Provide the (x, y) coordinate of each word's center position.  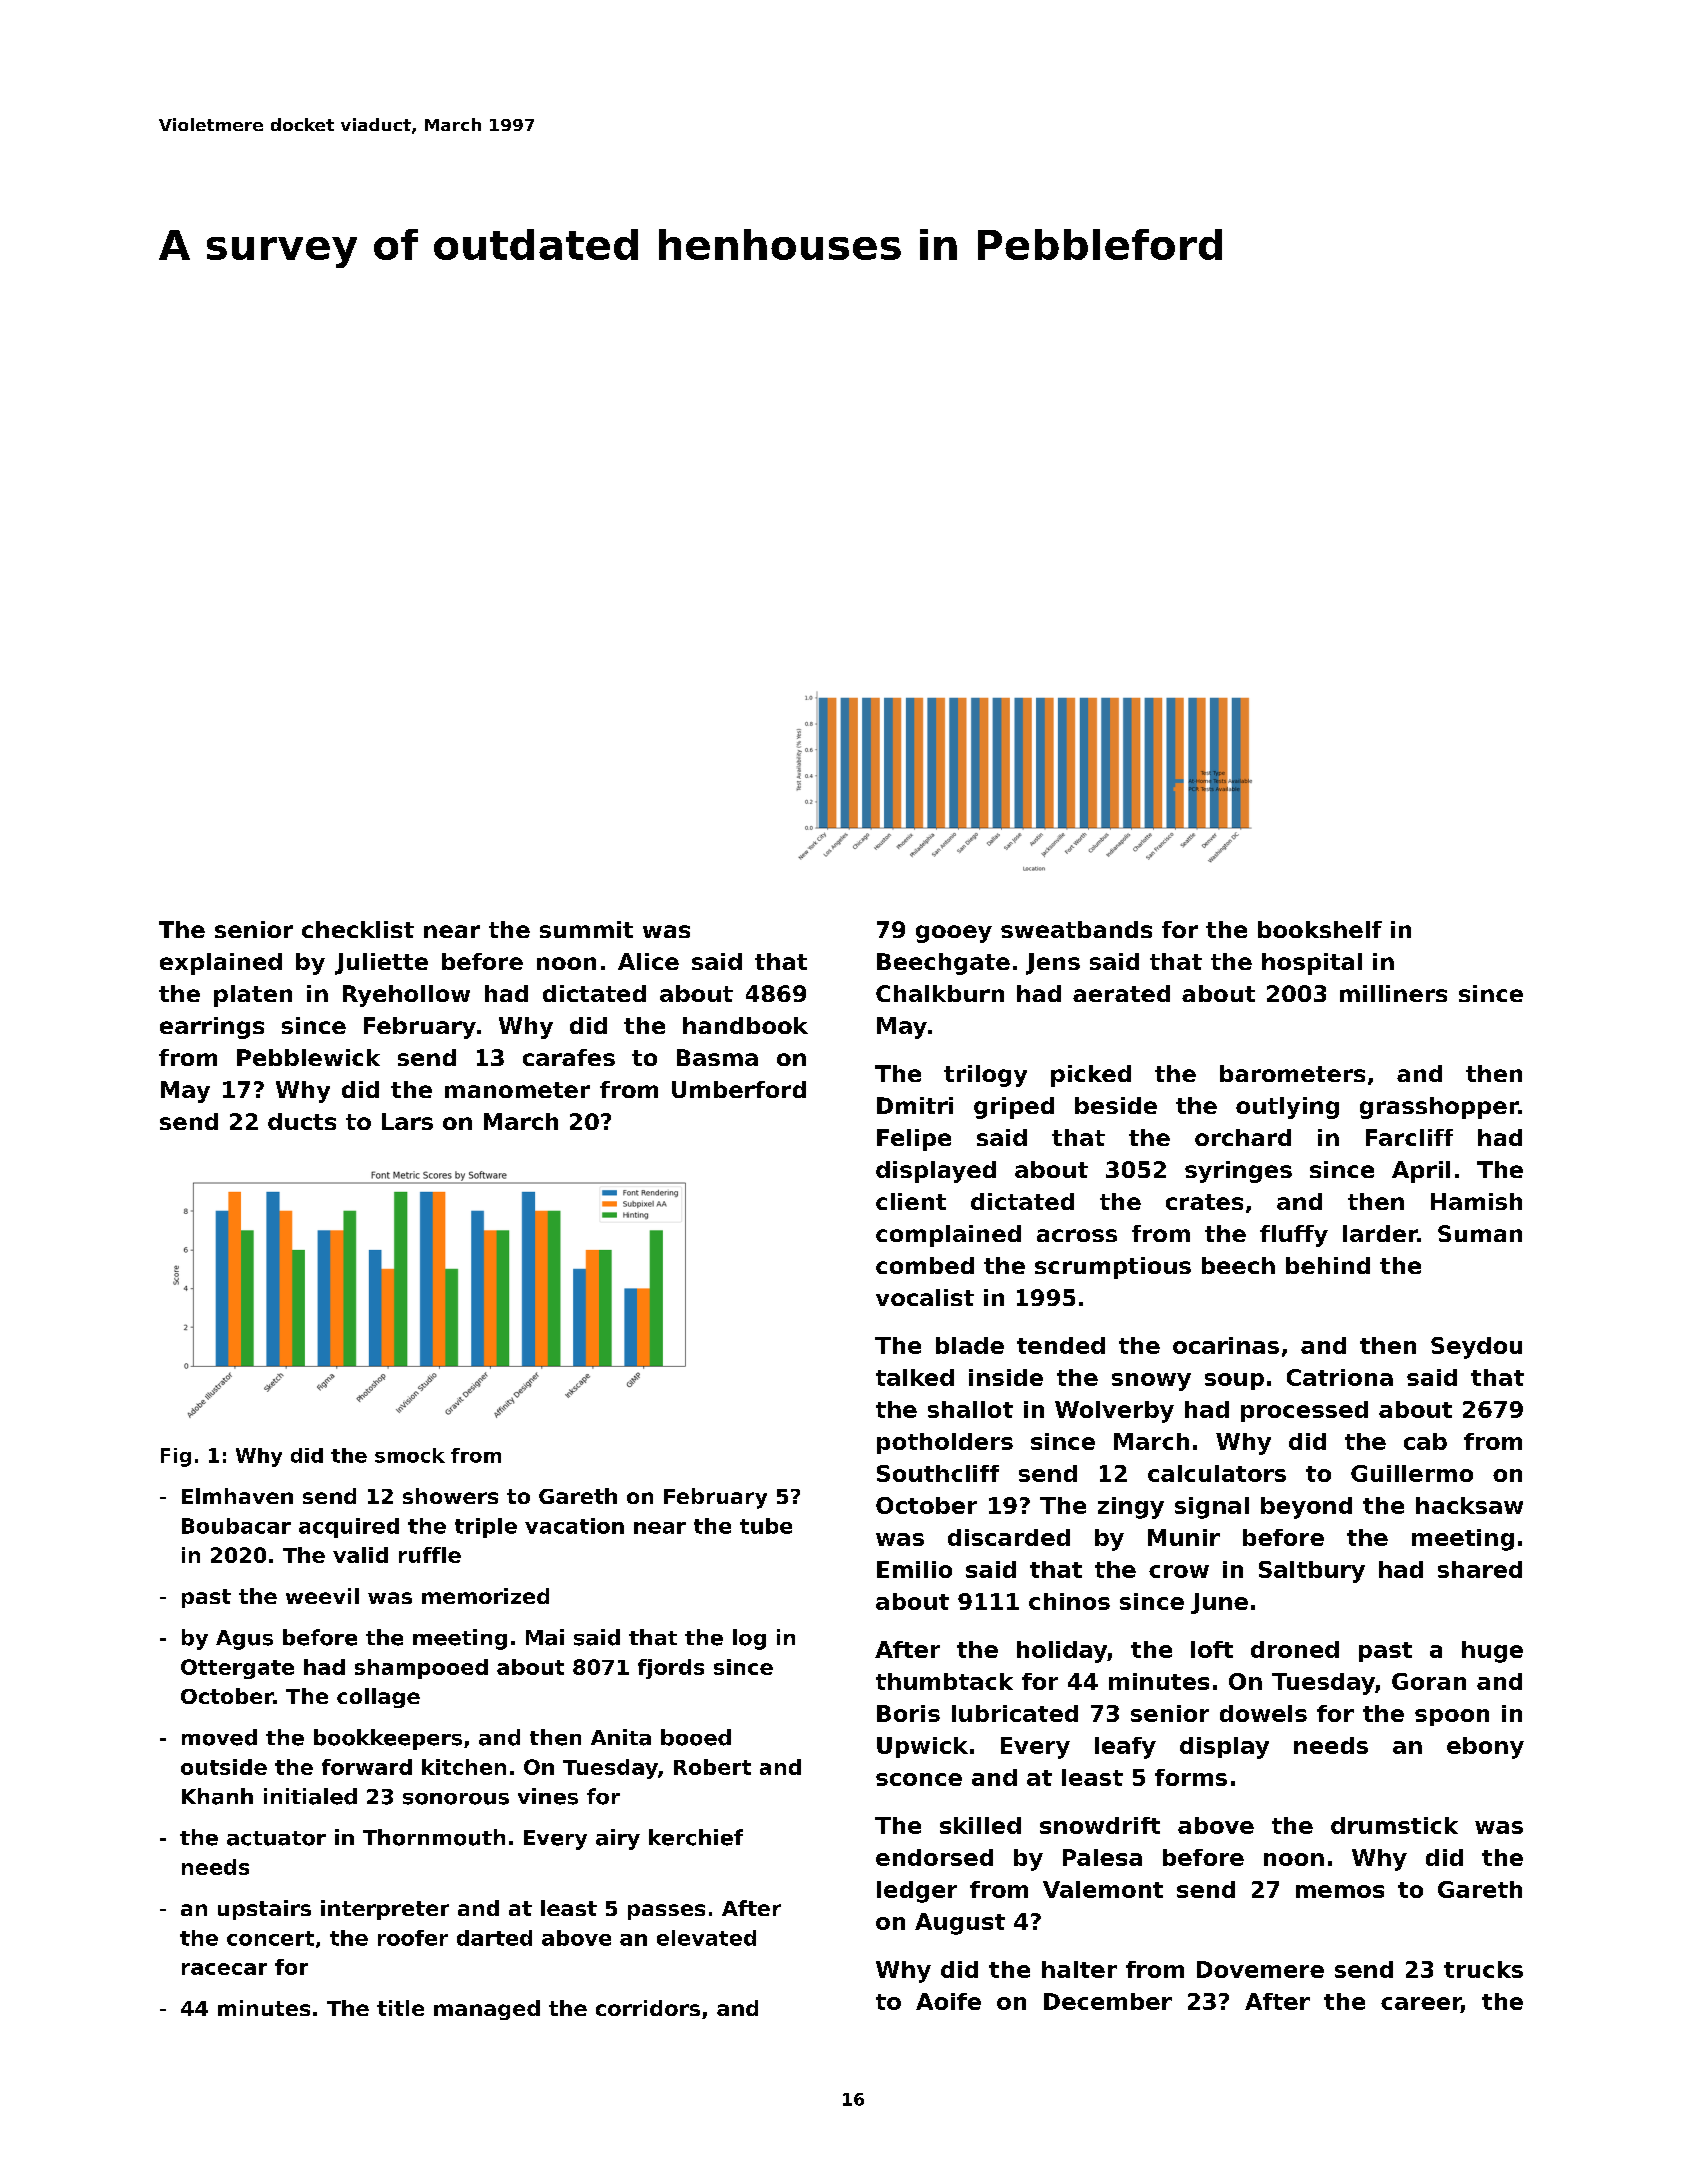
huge (1492, 1652)
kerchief (696, 1837)
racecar (224, 1969)
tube (766, 1526)
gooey (954, 934)
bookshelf (1320, 929)
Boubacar (236, 1526)
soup (1234, 1381)
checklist (358, 929)
